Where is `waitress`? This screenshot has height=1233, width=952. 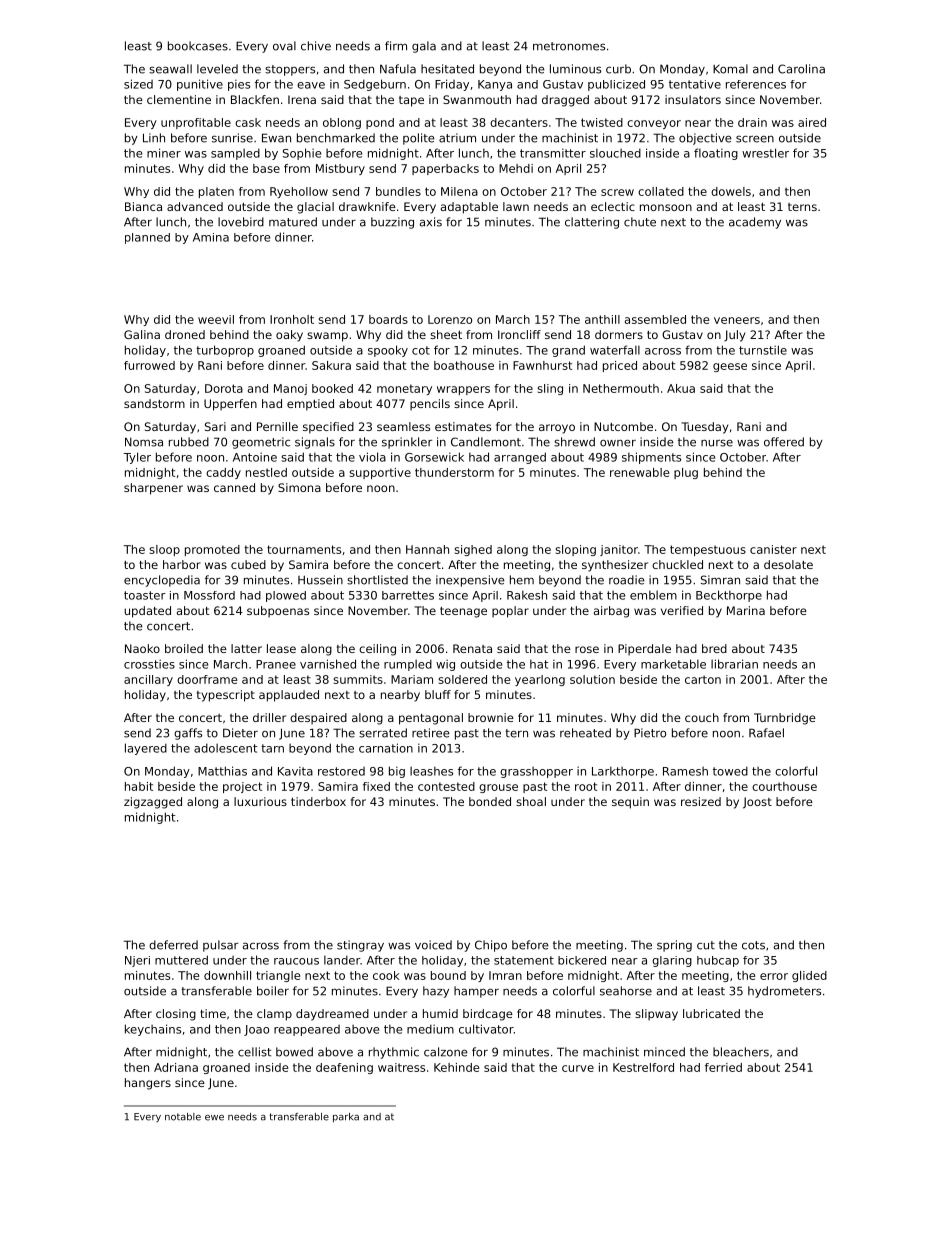
waitress is located at coordinates (401, 1067).
